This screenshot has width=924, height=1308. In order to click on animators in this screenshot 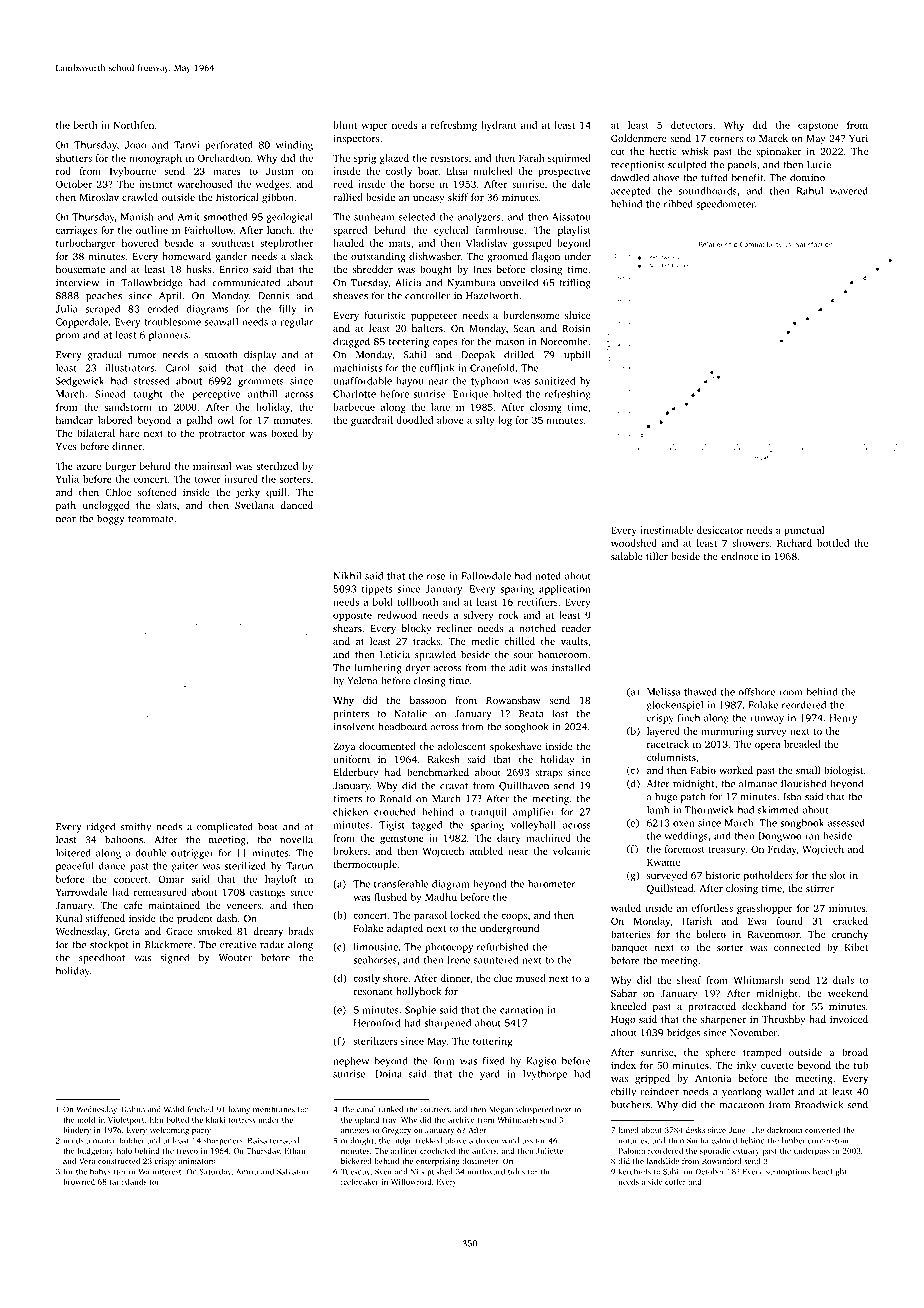, I will do `click(197, 1161)`.
